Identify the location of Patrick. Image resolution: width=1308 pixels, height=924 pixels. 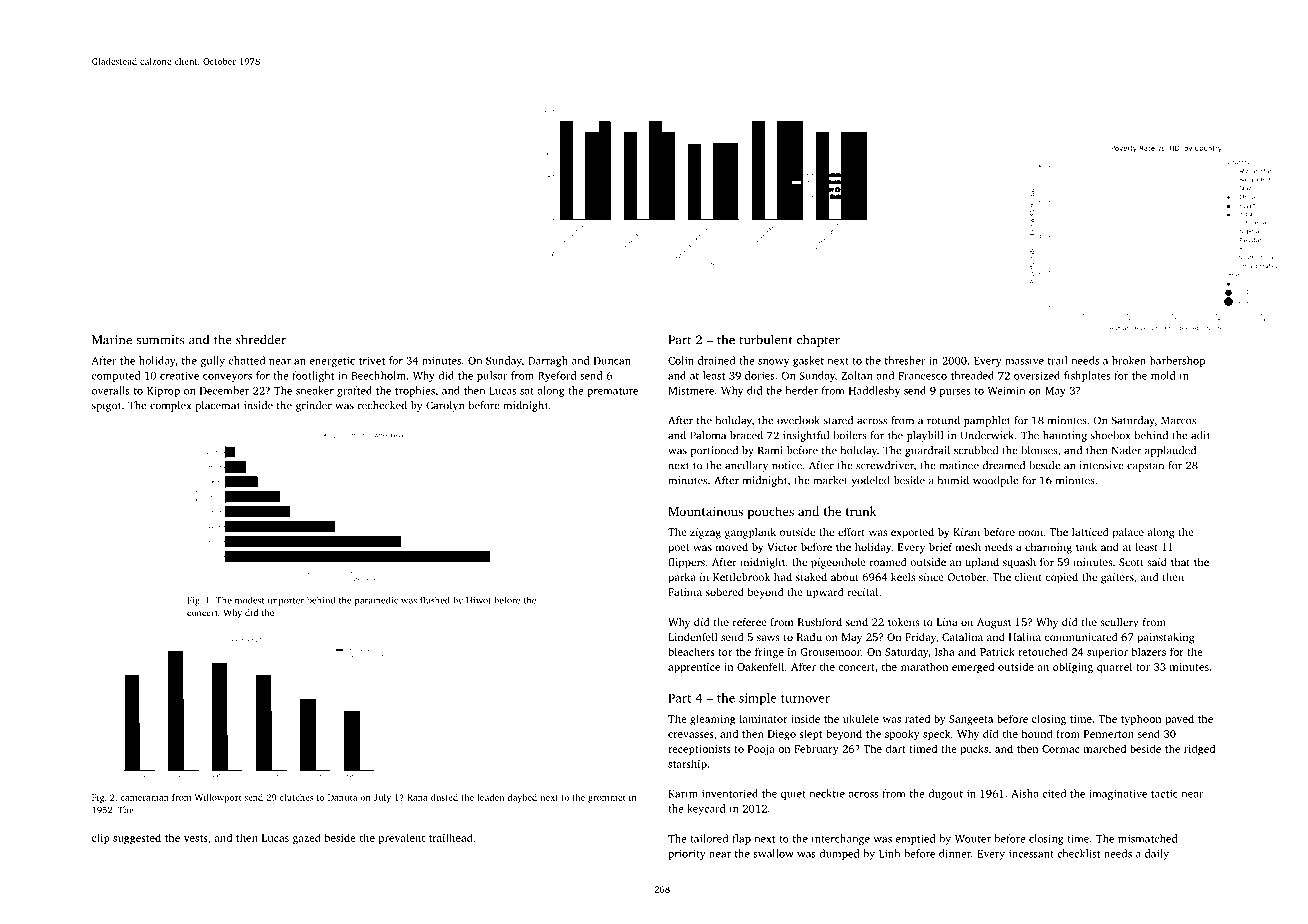
(997, 651).
